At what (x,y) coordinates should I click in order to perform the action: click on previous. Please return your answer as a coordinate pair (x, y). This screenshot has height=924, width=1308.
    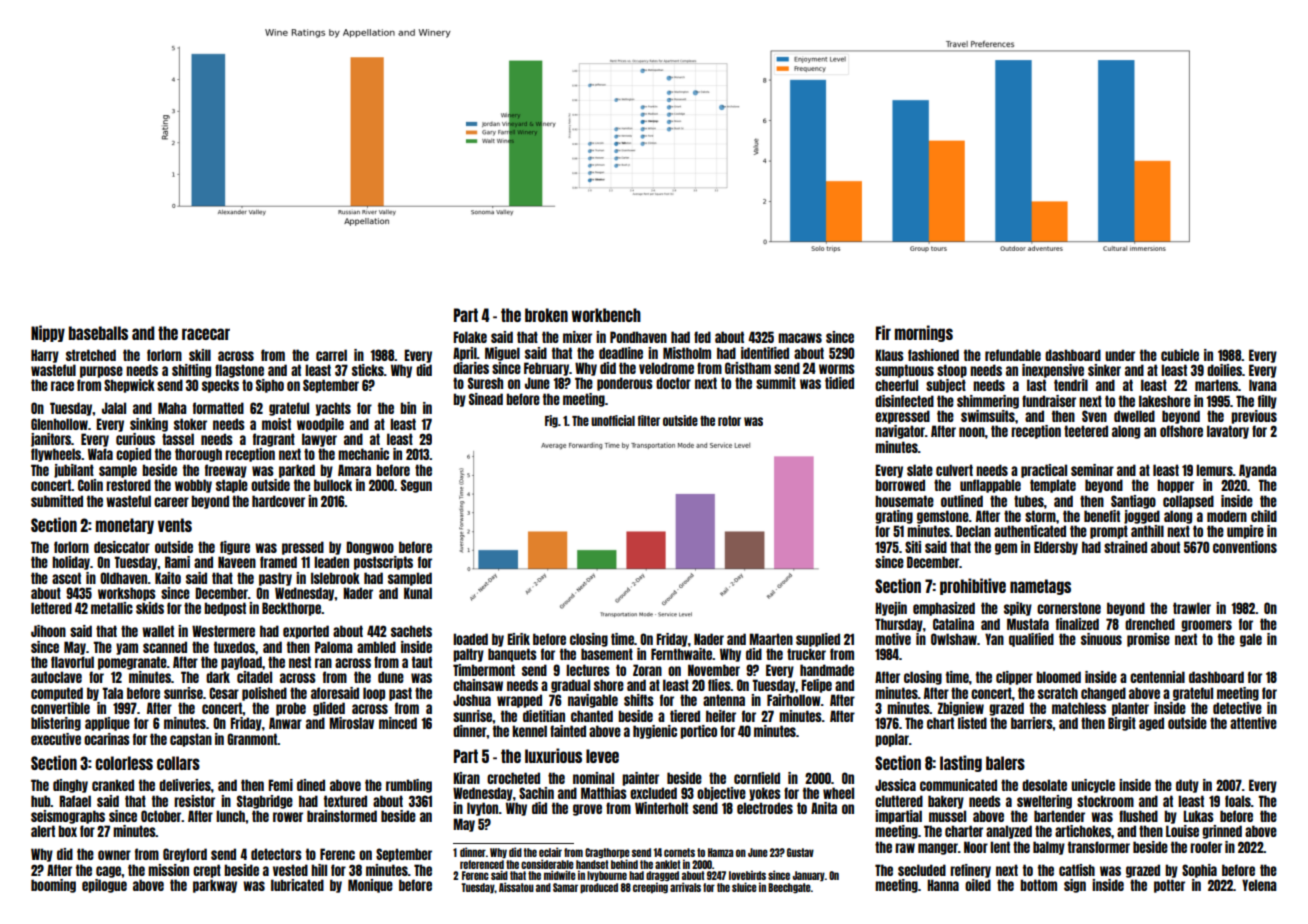
    Looking at the image, I should click on (1254, 417).
